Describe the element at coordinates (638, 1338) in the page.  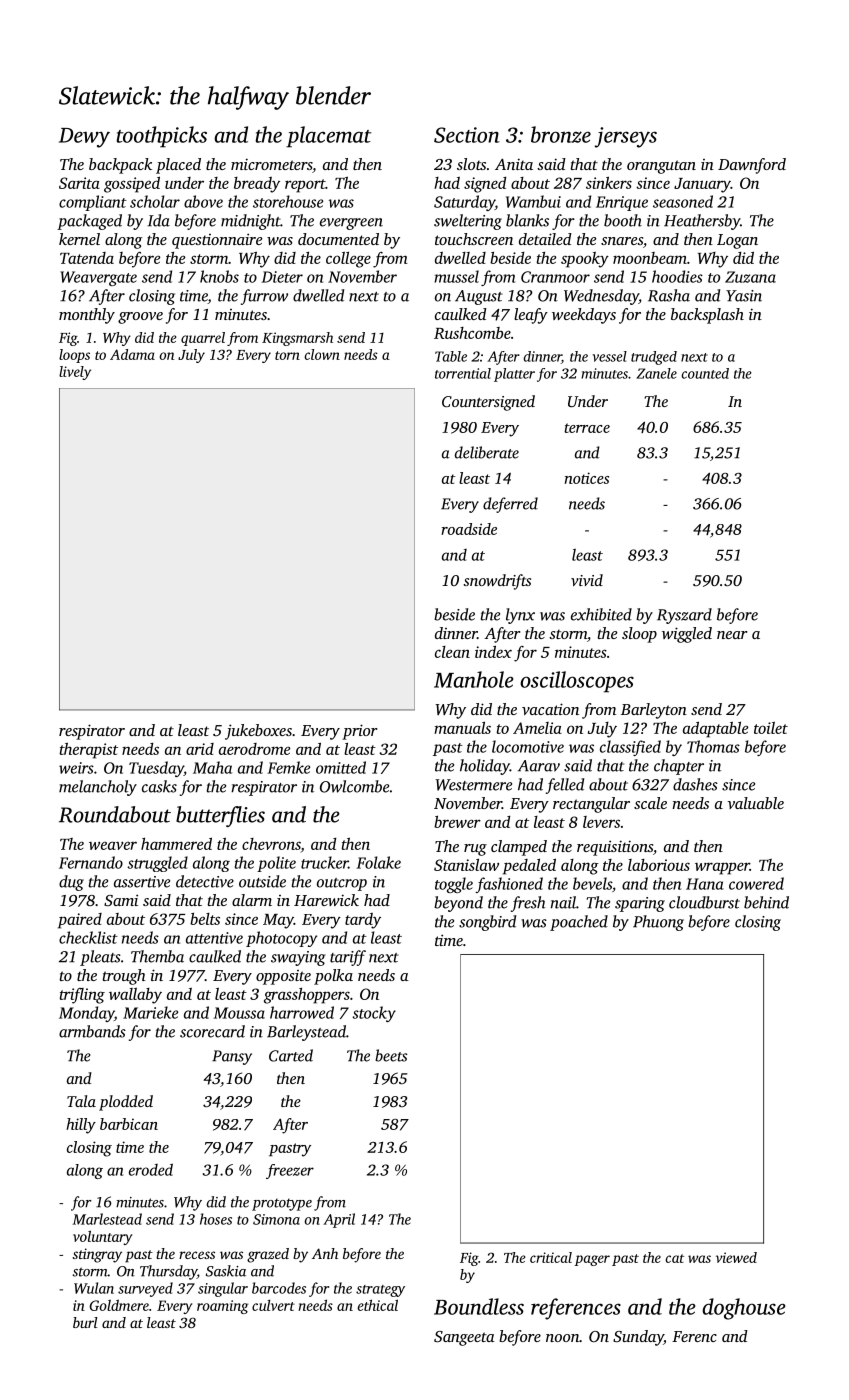
I see `Sunday` at that location.
